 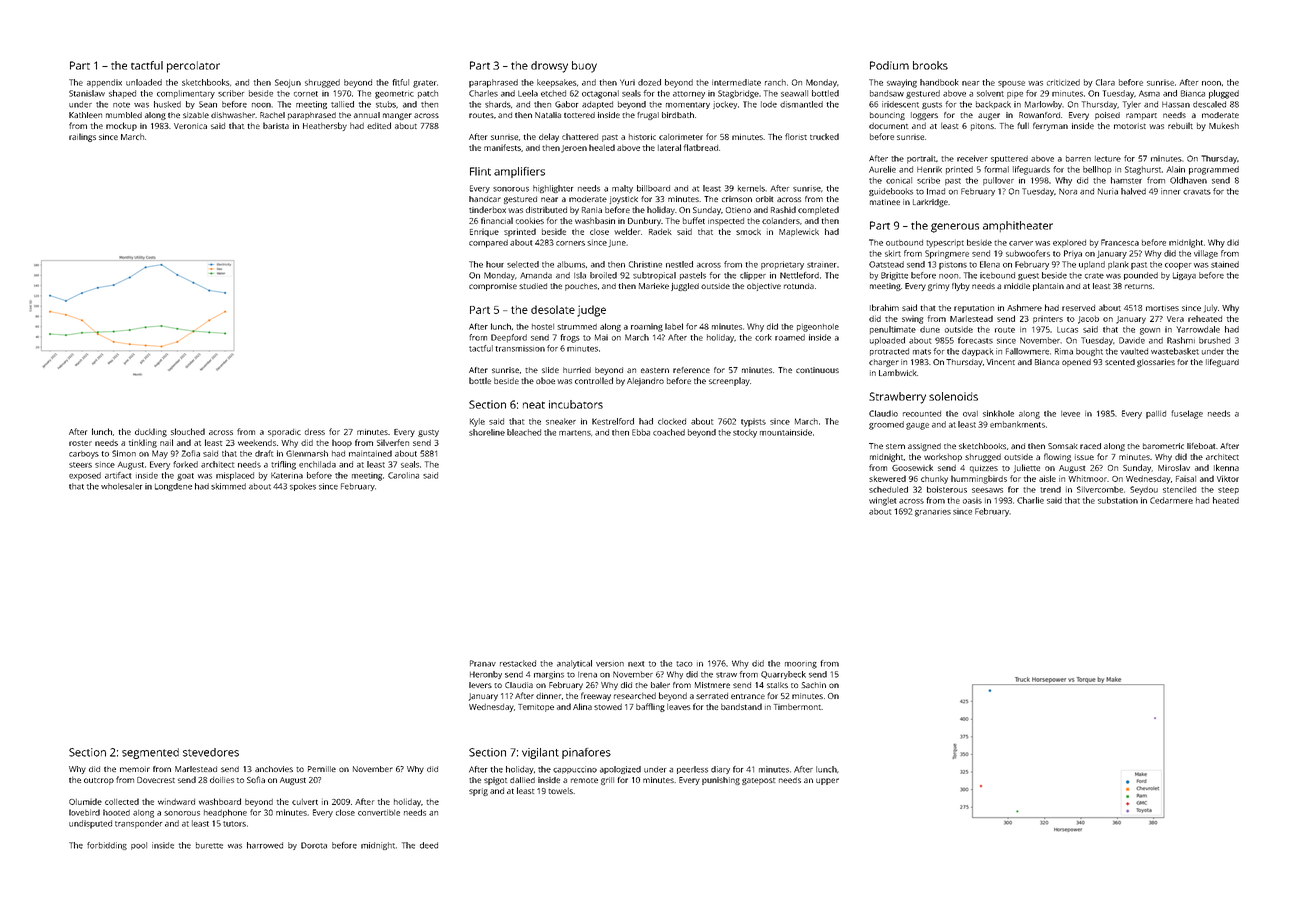 What do you see at coordinates (1030, 500) in the image?
I see `Charlie` at bounding box center [1030, 500].
